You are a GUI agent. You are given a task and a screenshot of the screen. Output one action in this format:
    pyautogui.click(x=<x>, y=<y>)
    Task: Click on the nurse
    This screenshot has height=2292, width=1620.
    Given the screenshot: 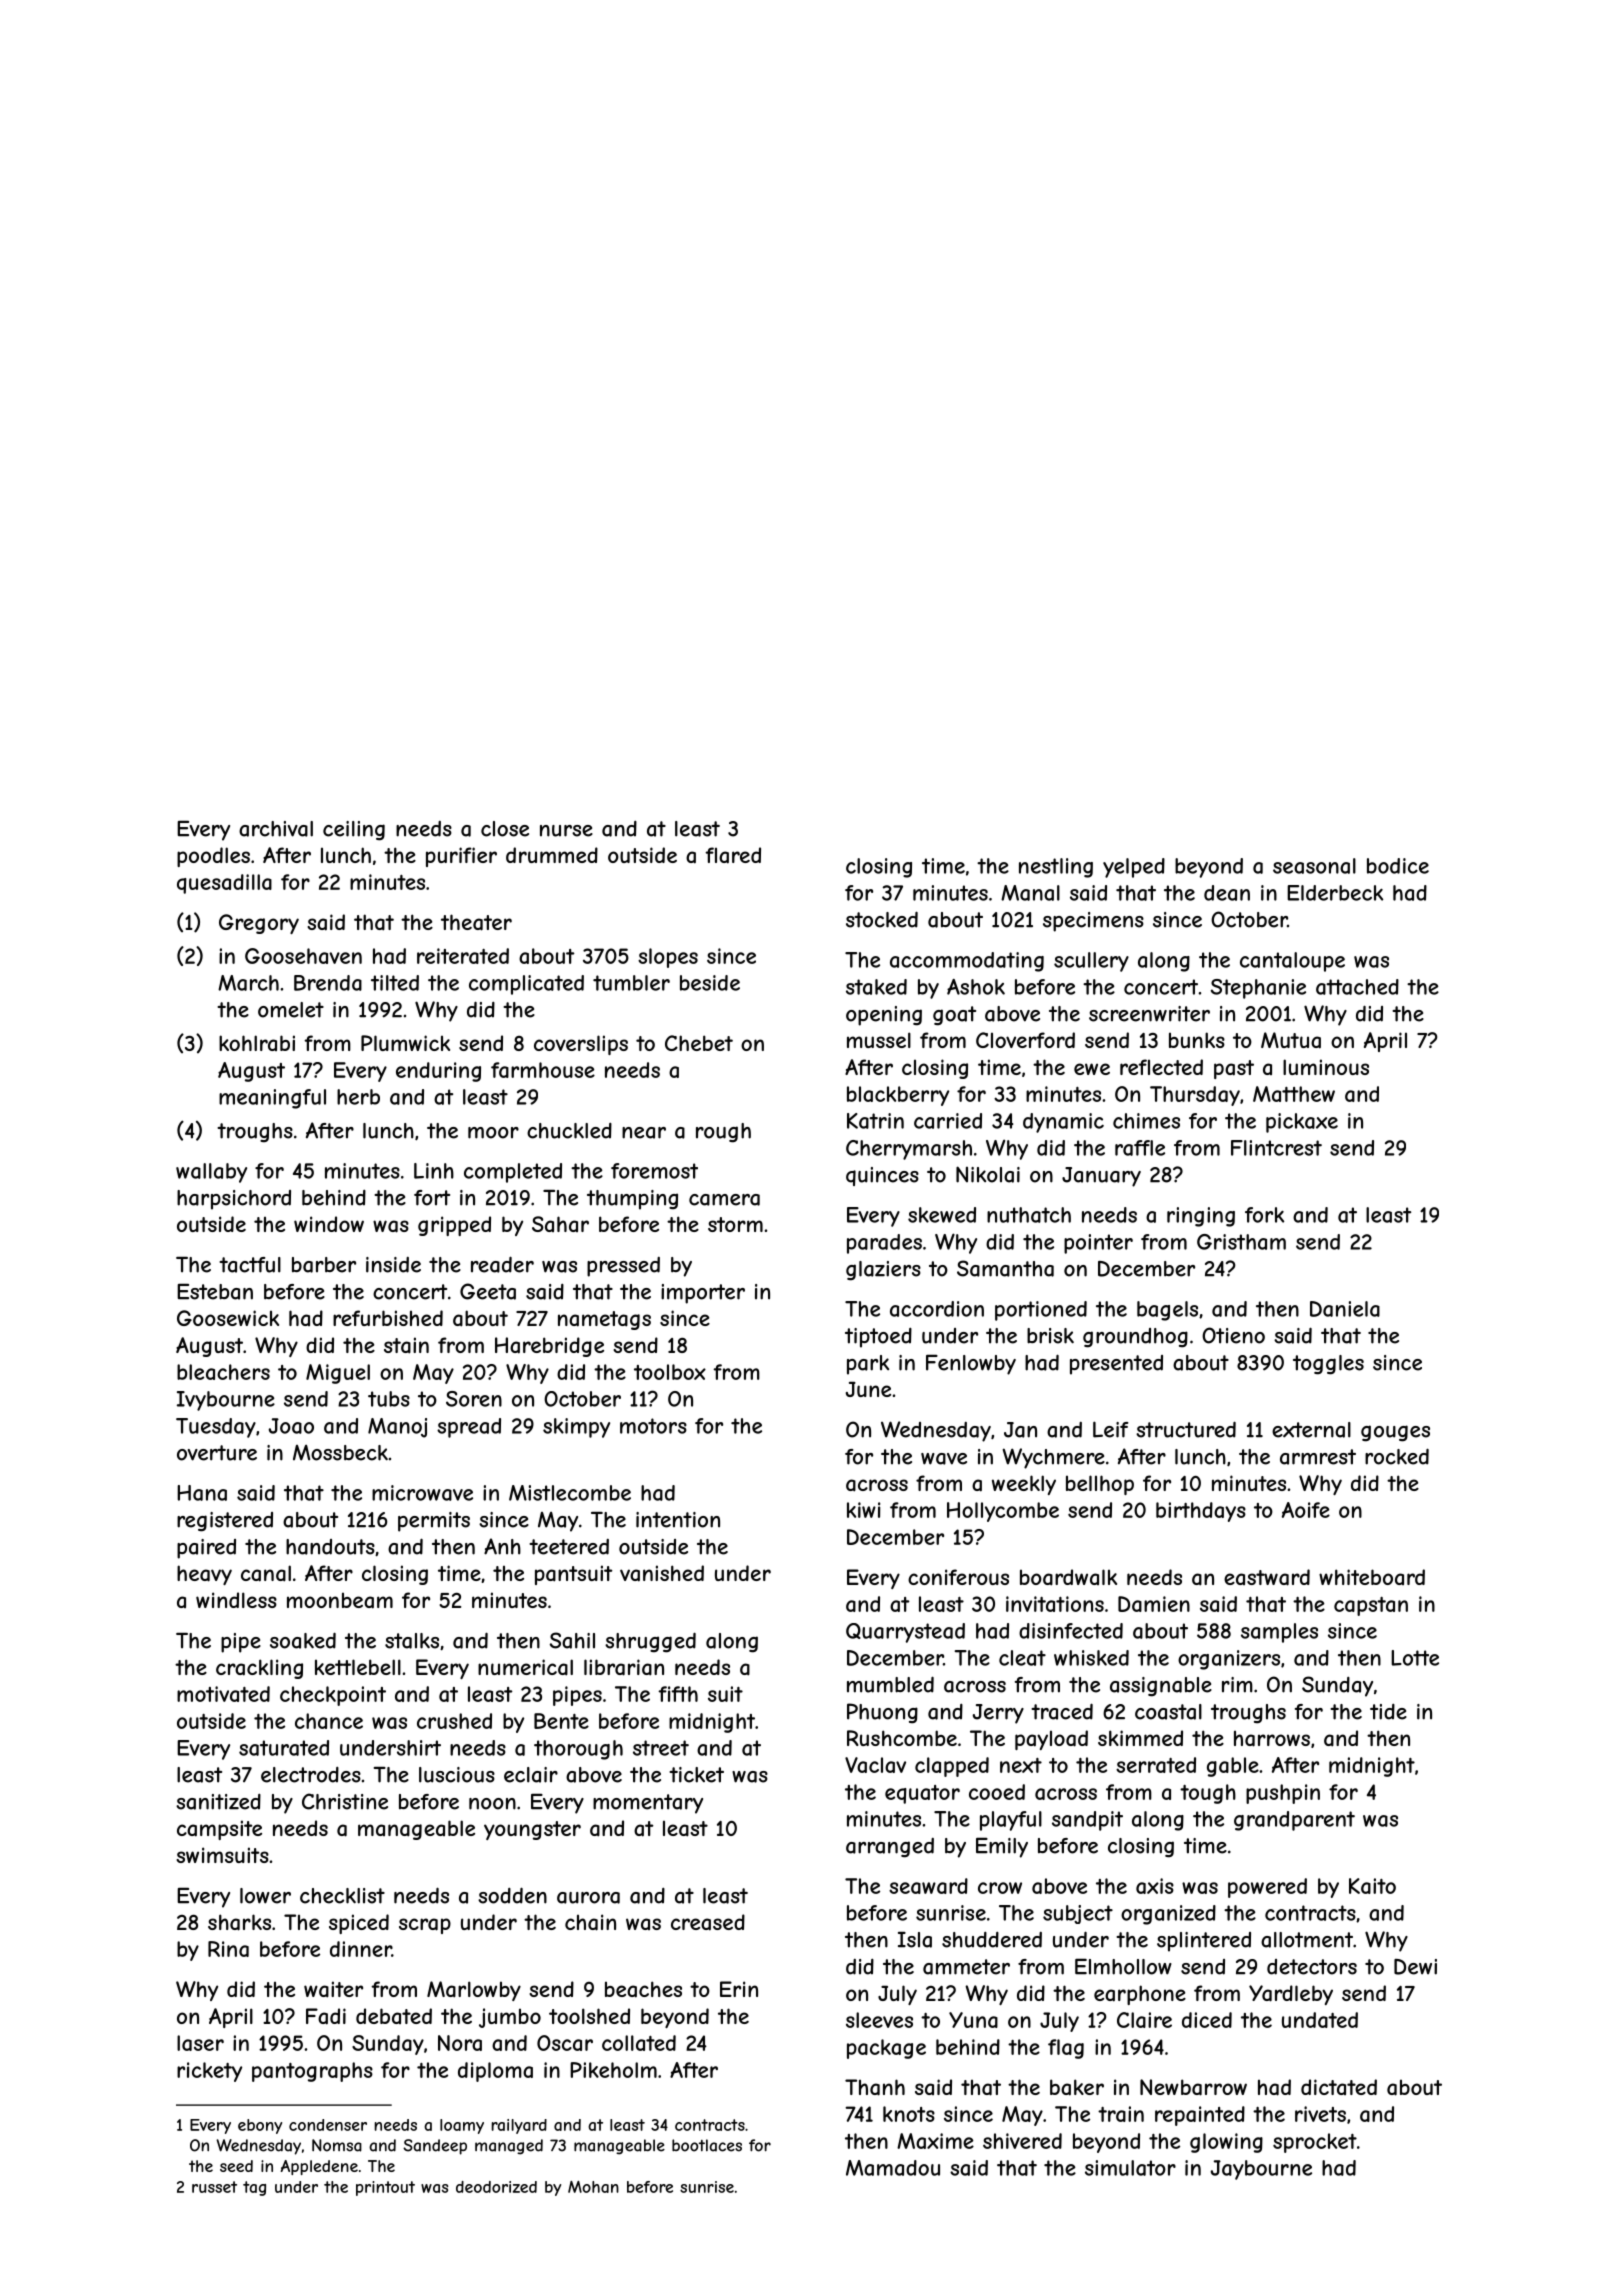 What is the action you would take?
    pyautogui.click(x=566, y=831)
